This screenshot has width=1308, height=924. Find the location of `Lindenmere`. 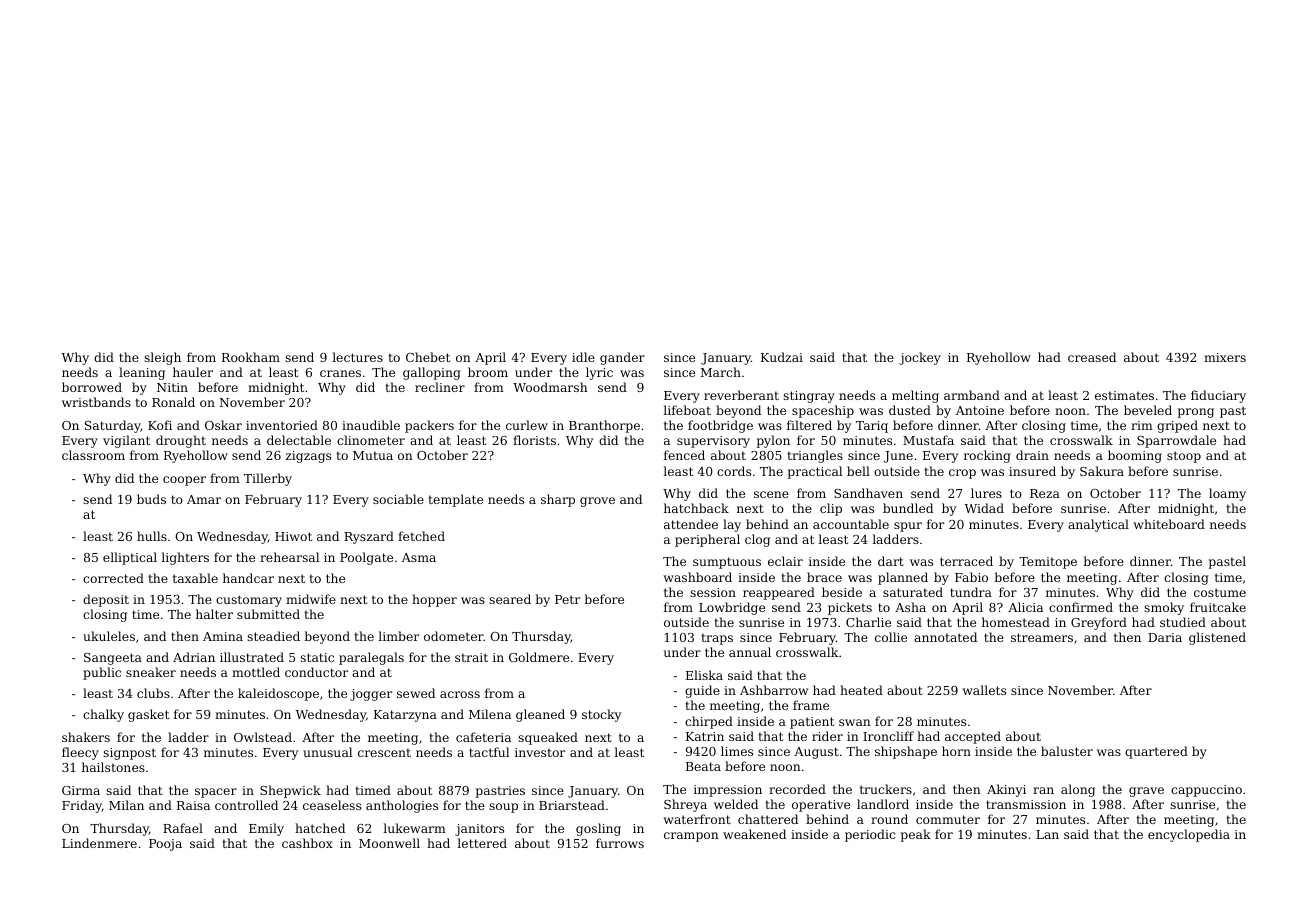

Lindenmere is located at coordinates (99, 843).
